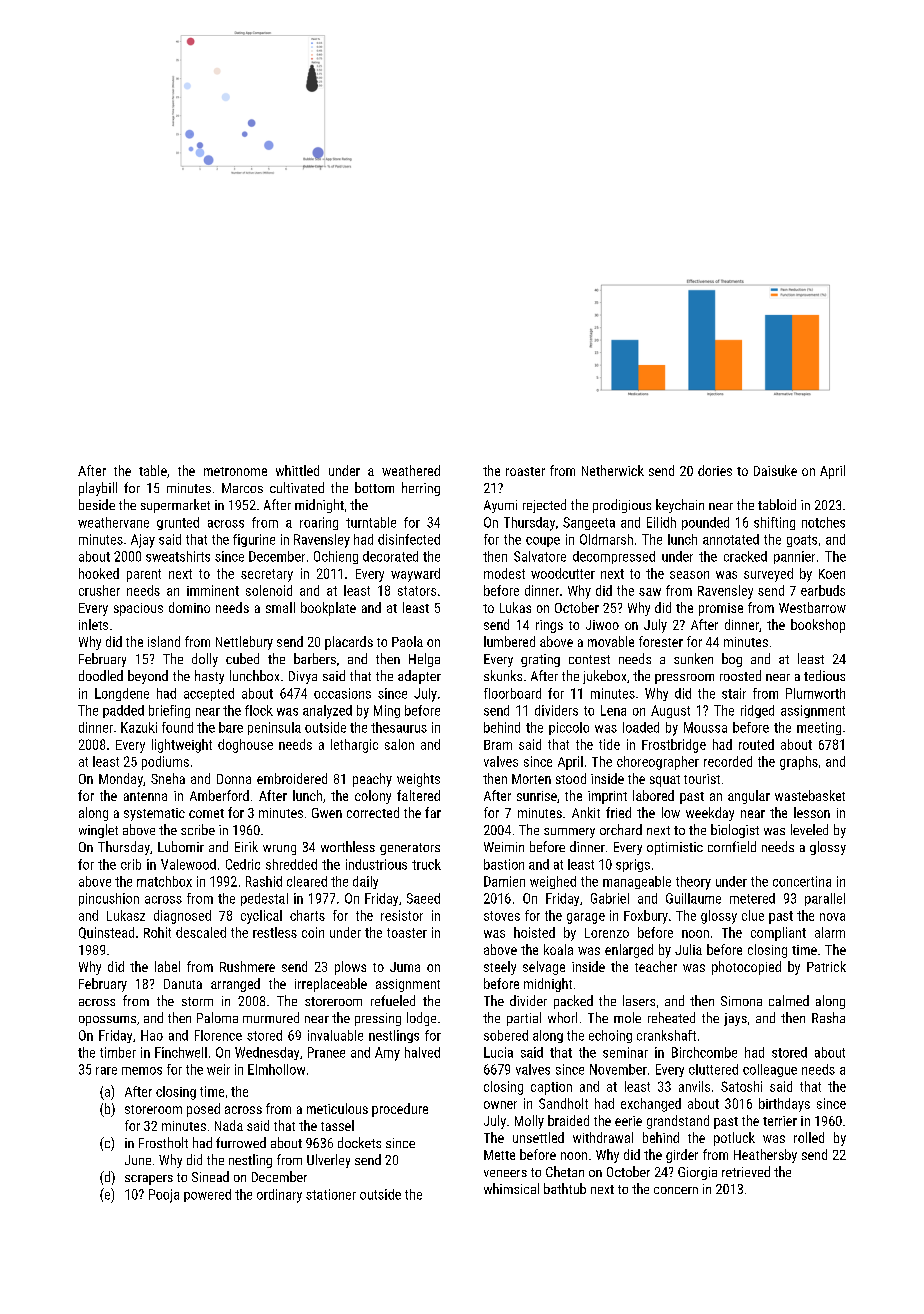 This page has width=924, height=1314. What do you see at coordinates (254, 540) in the page?
I see `figurine` at bounding box center [254, 540].
